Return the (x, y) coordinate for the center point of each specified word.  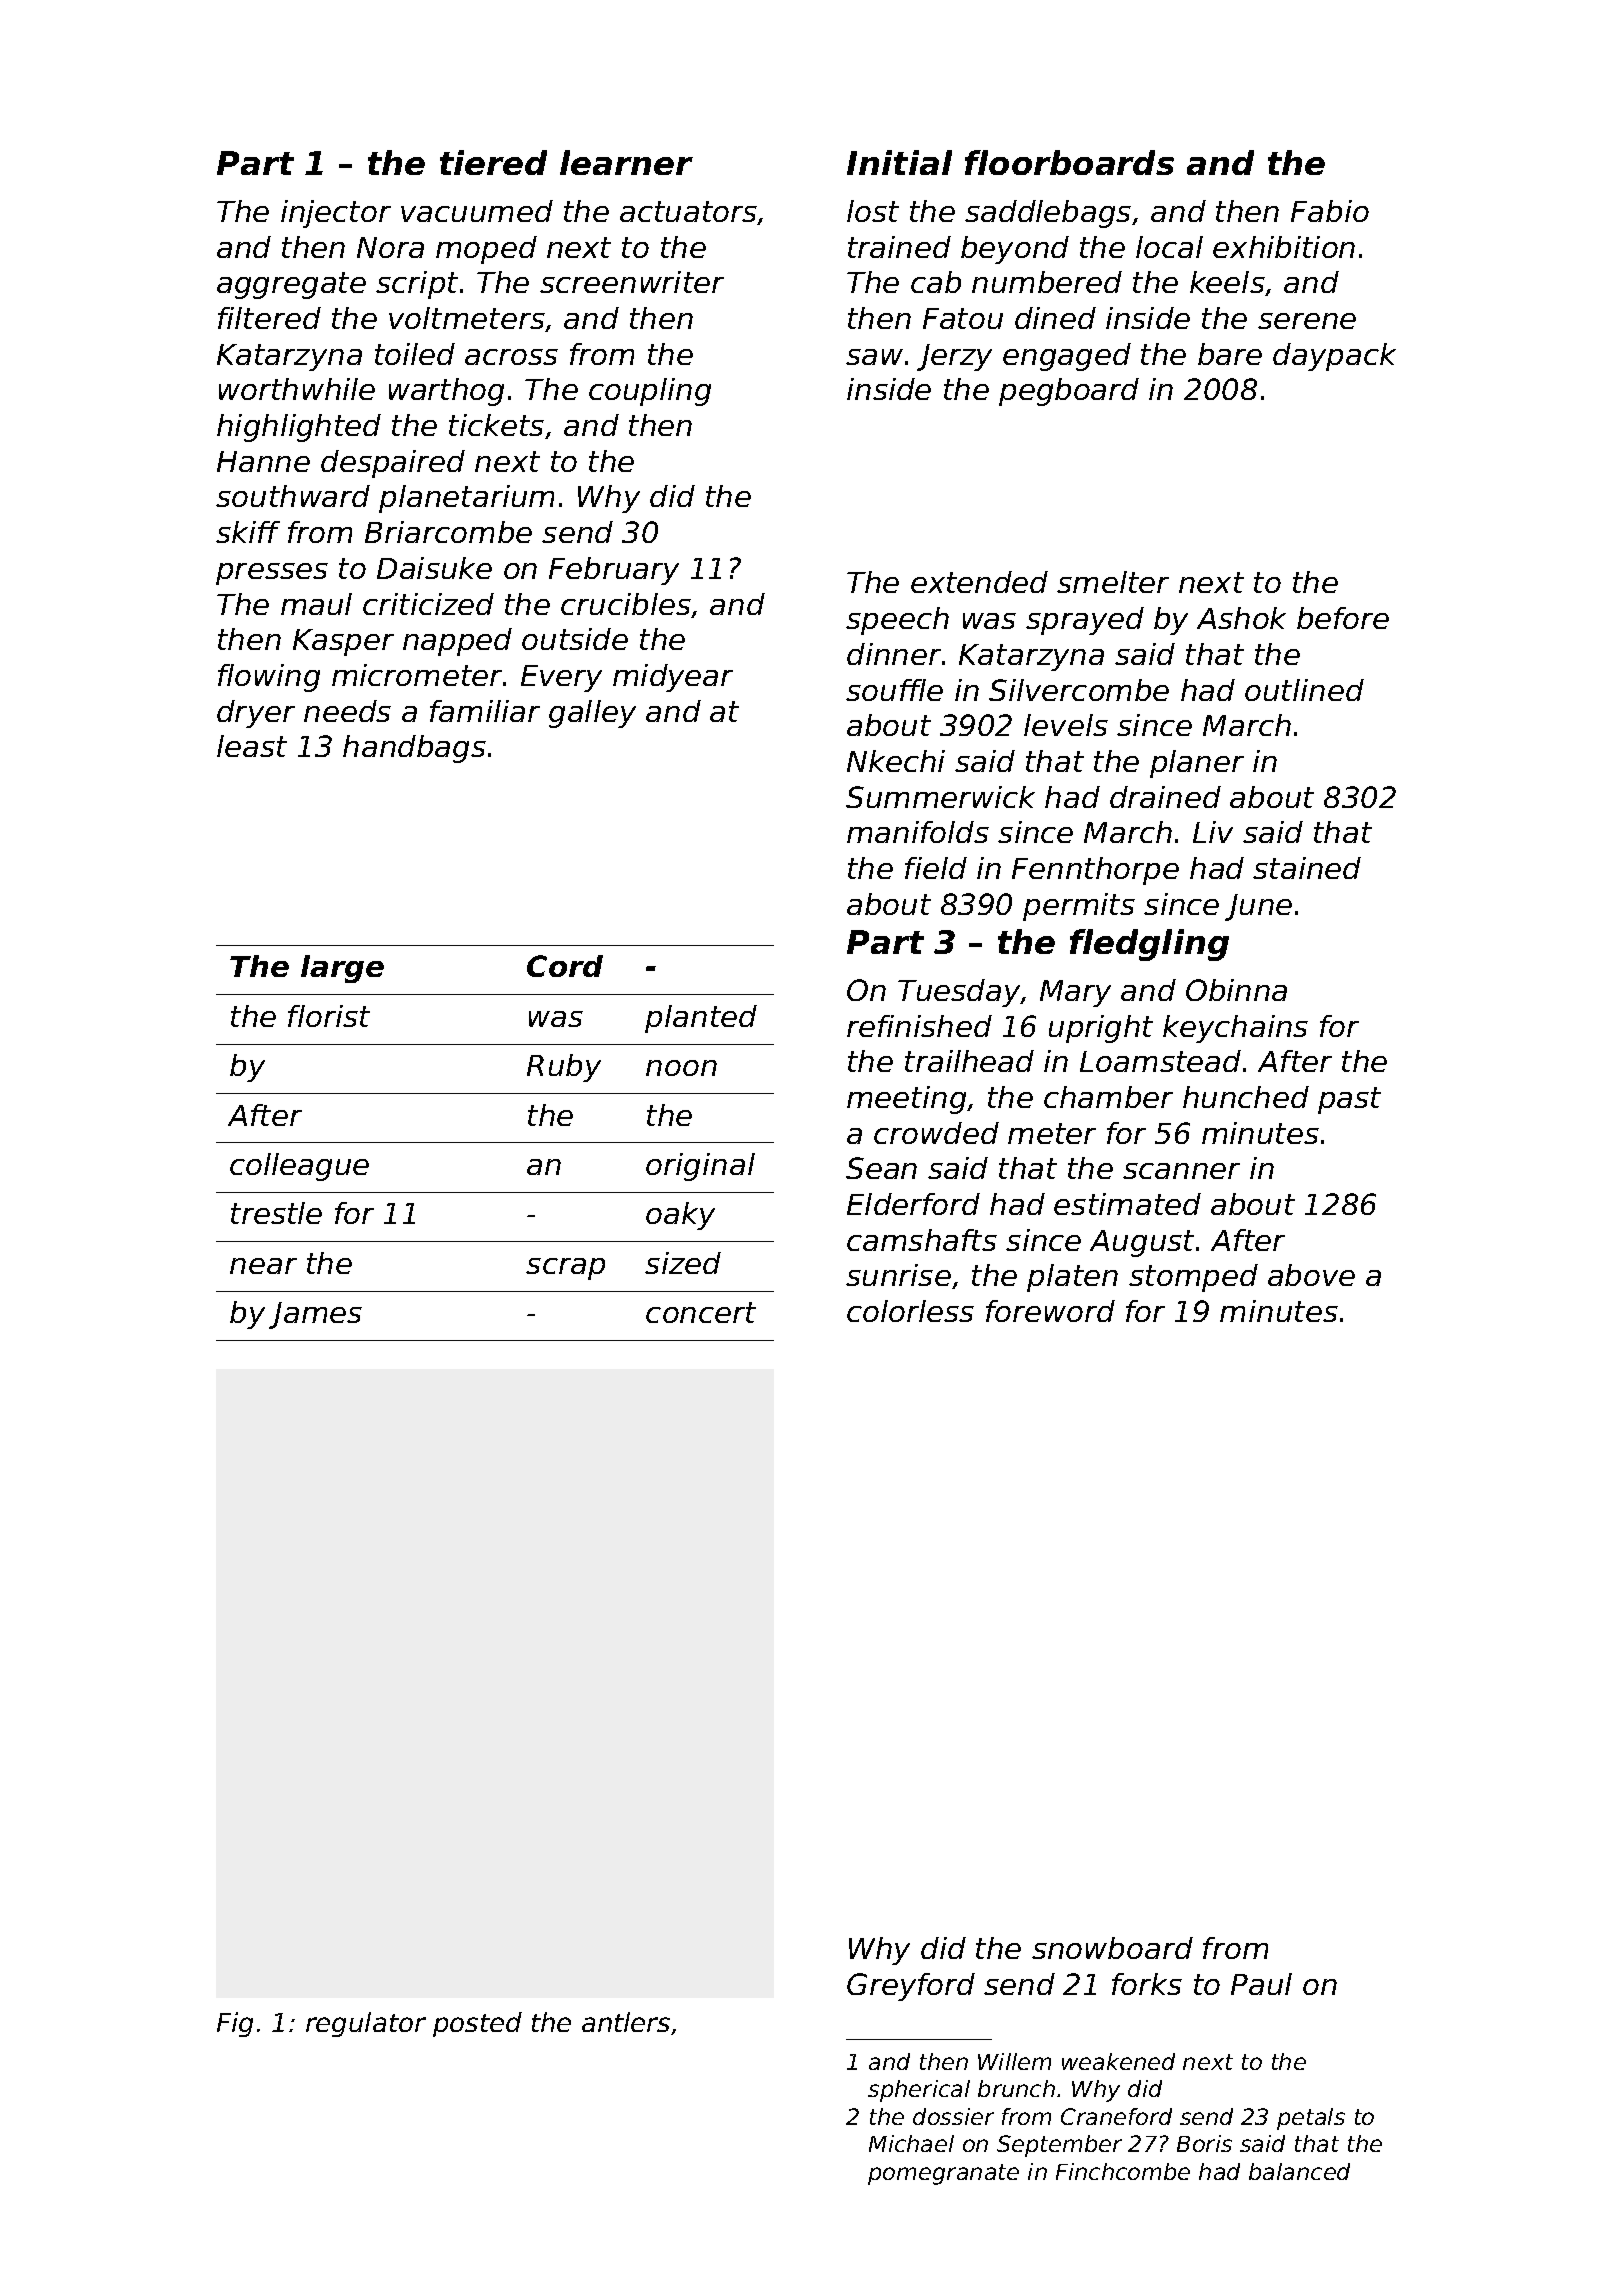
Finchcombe (1123, 2171)
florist (329, 1016)
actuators (689, 213)
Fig (235, 2024)
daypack (1334, 357)
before (1343, 618)
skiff (248, 532)
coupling (650, 392)
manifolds (918, 832)
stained (1307, 868)
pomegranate (943, 2174)
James (315, 1315)
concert (701, 1312)
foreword (1050, 1311)
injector (336, 214)
